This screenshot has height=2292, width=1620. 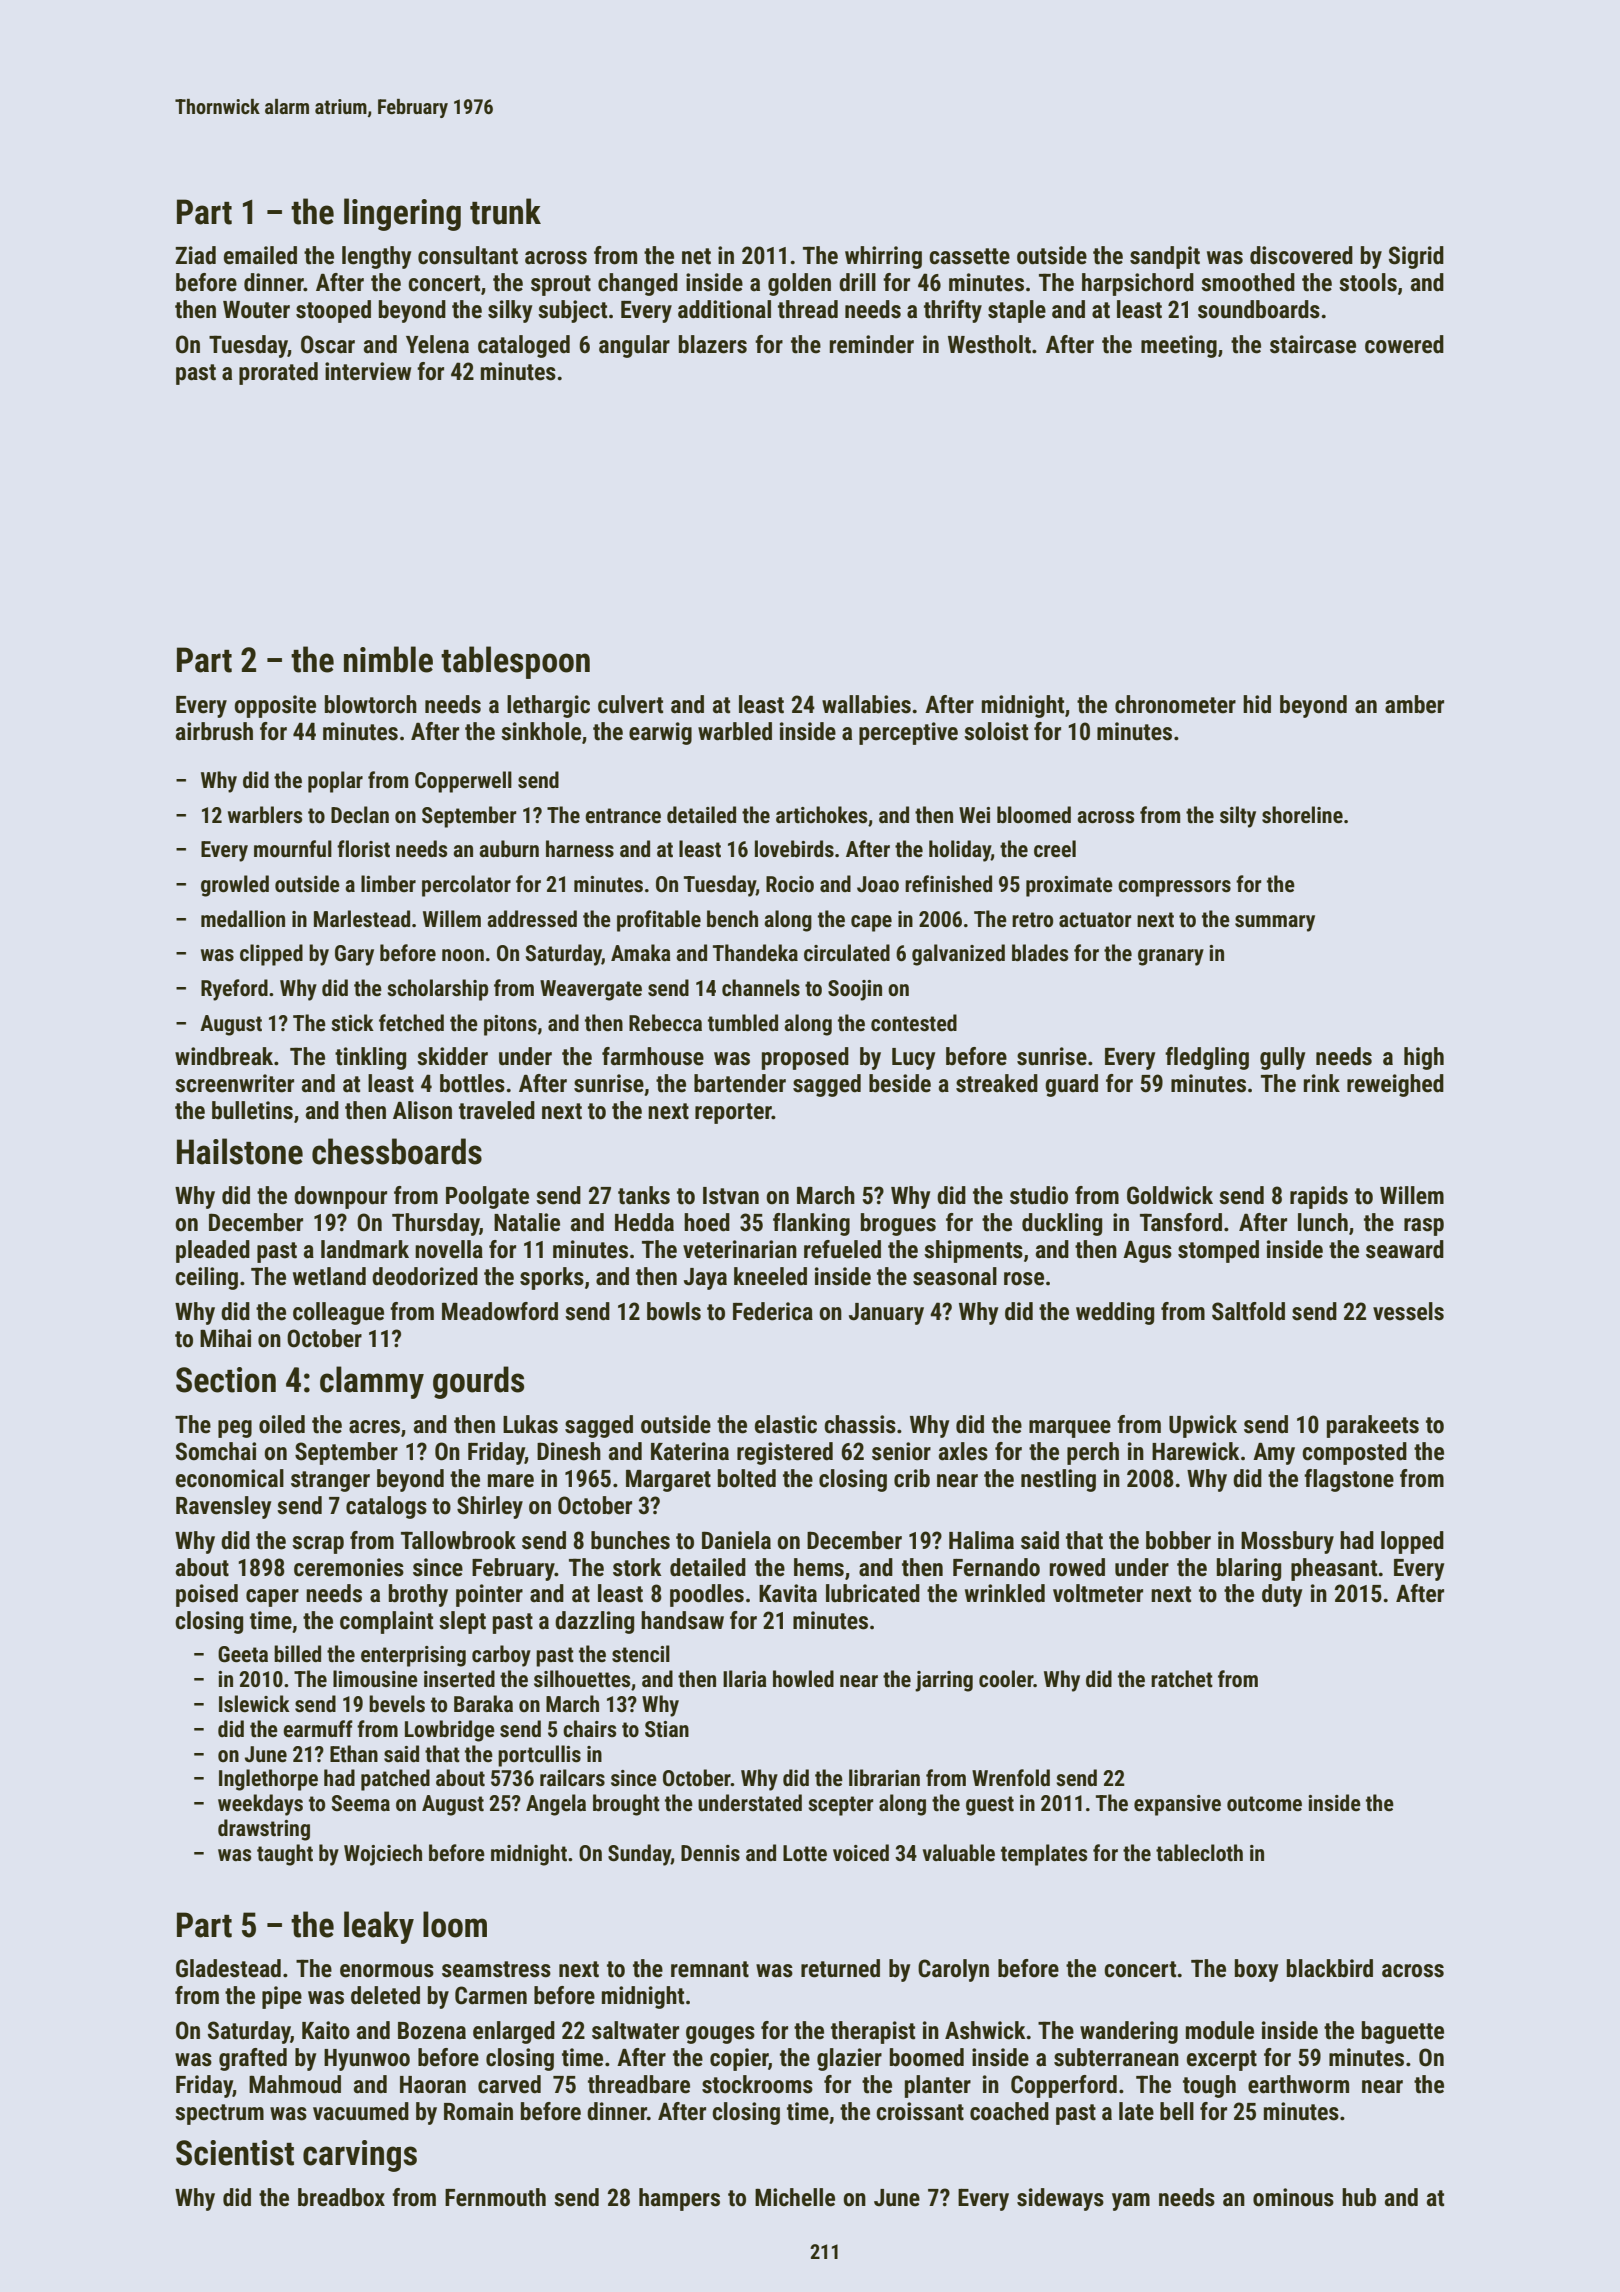 What do you see at coordinates (1301, 255) in the screenshot?
I see `discovered` at bounding box center [1301, 255].
